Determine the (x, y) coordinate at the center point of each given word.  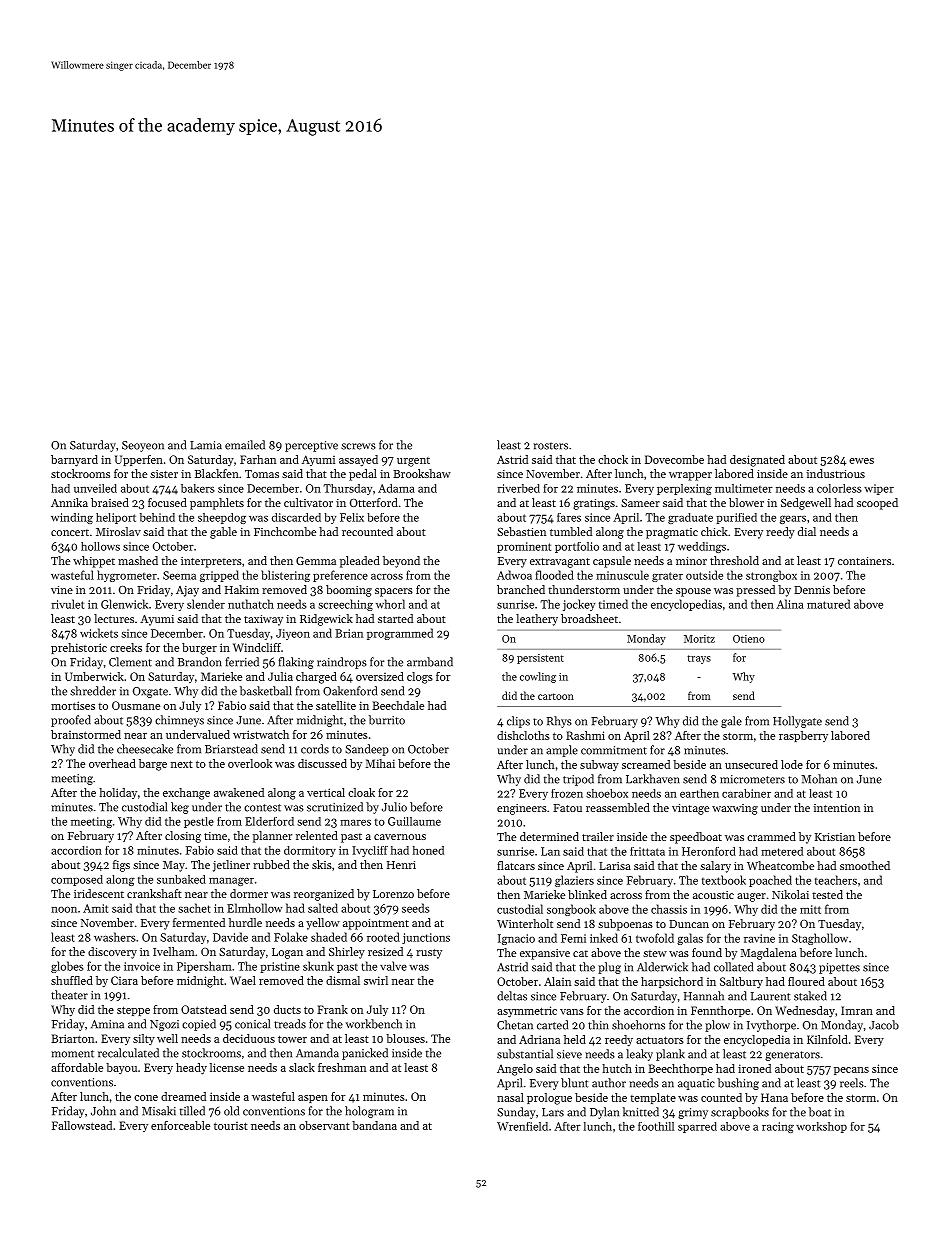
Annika (69, 502)
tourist (231, 1126)
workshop (821, 1127)
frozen (567, 793)
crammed (771, 836)
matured (828, 604)
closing (183, 837)
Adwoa (514, 575)
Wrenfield (522, 1126)
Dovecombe (674, 459)
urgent (413, 462)
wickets (99, 633)
